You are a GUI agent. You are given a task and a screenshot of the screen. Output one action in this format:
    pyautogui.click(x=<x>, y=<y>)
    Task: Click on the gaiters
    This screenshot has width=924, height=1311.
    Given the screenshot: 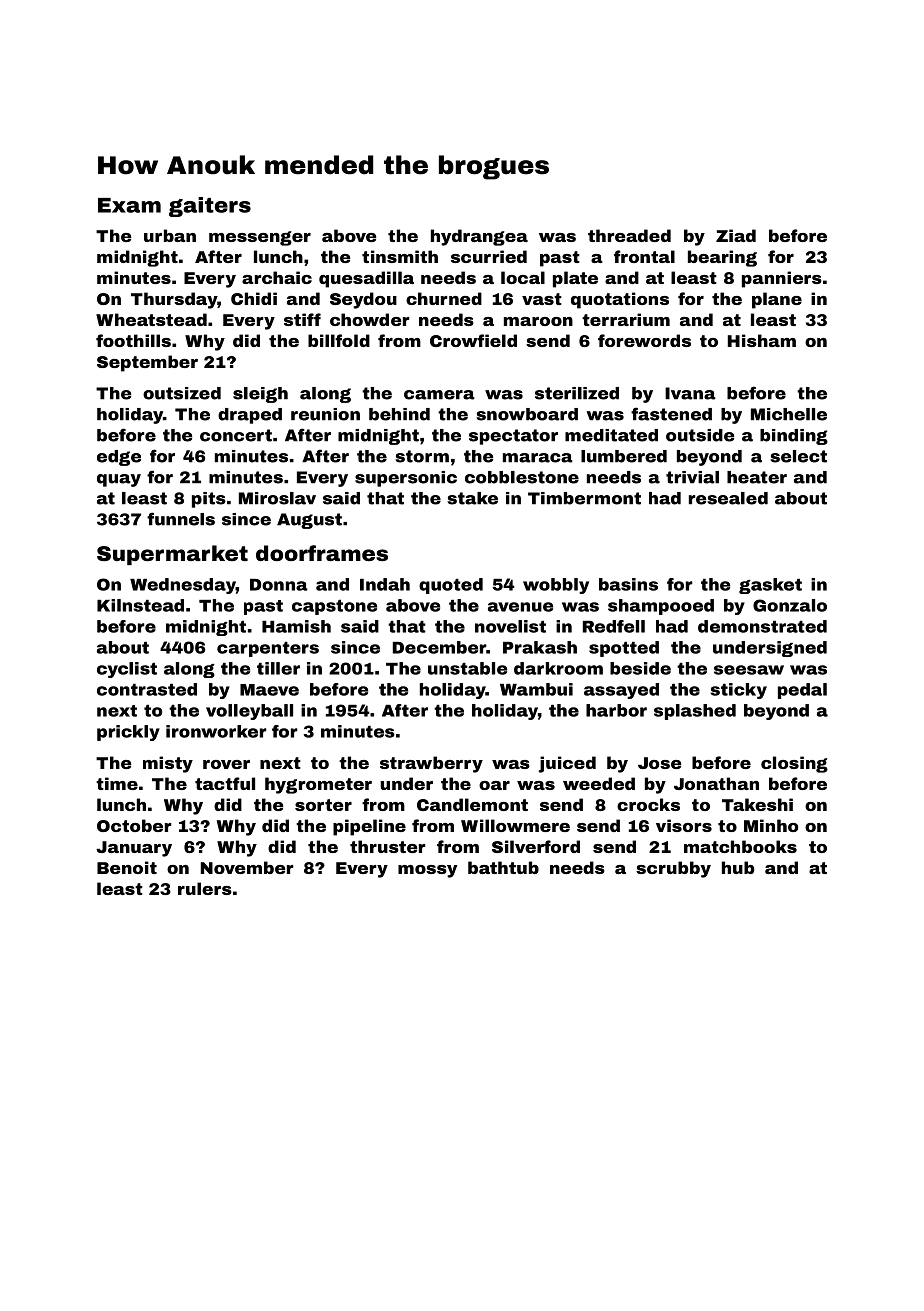 What is the action you would take?
    pyautogui.click(x=210, y=207)
